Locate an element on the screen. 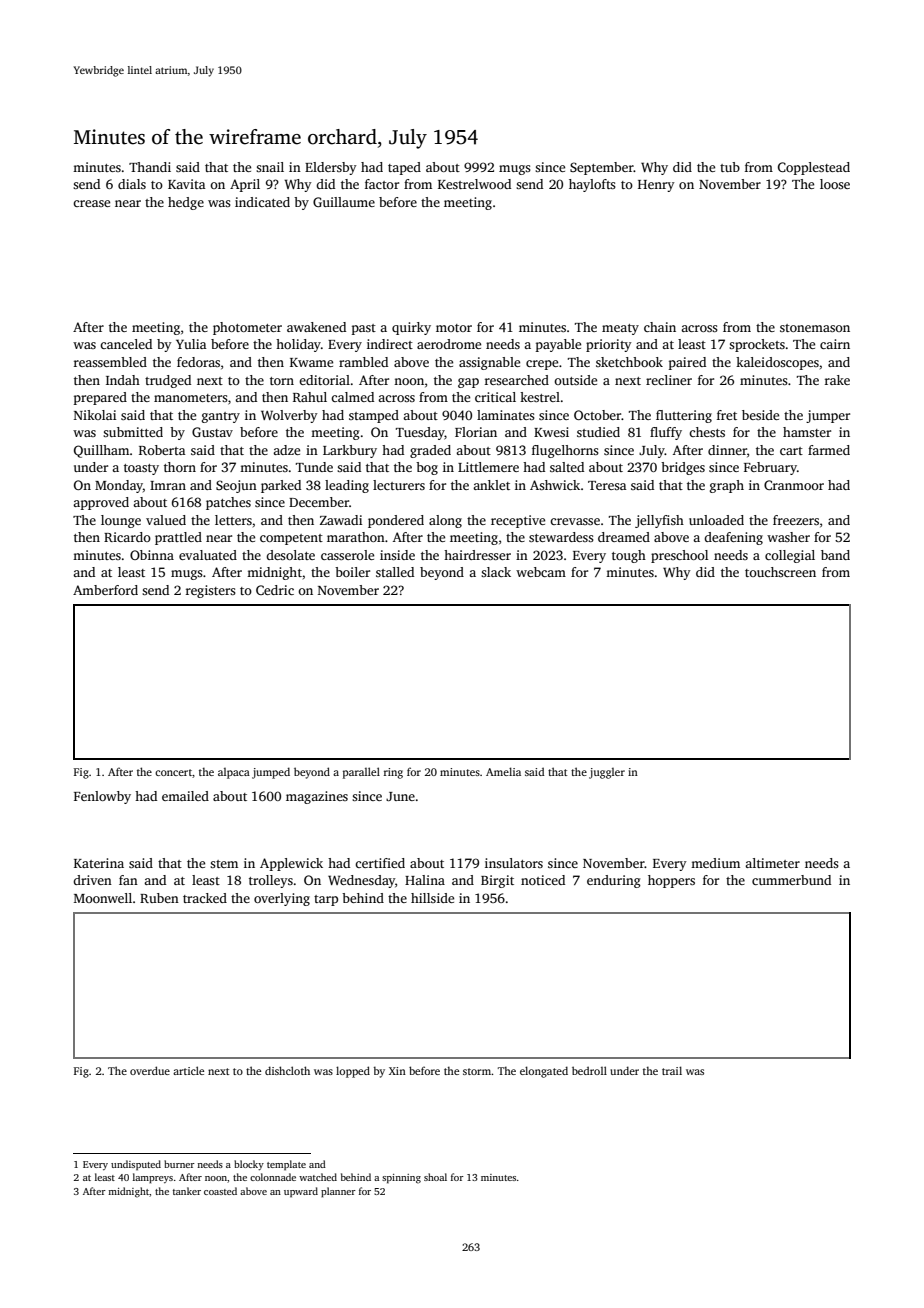  coasted is located at coordinates (220, 1191).
